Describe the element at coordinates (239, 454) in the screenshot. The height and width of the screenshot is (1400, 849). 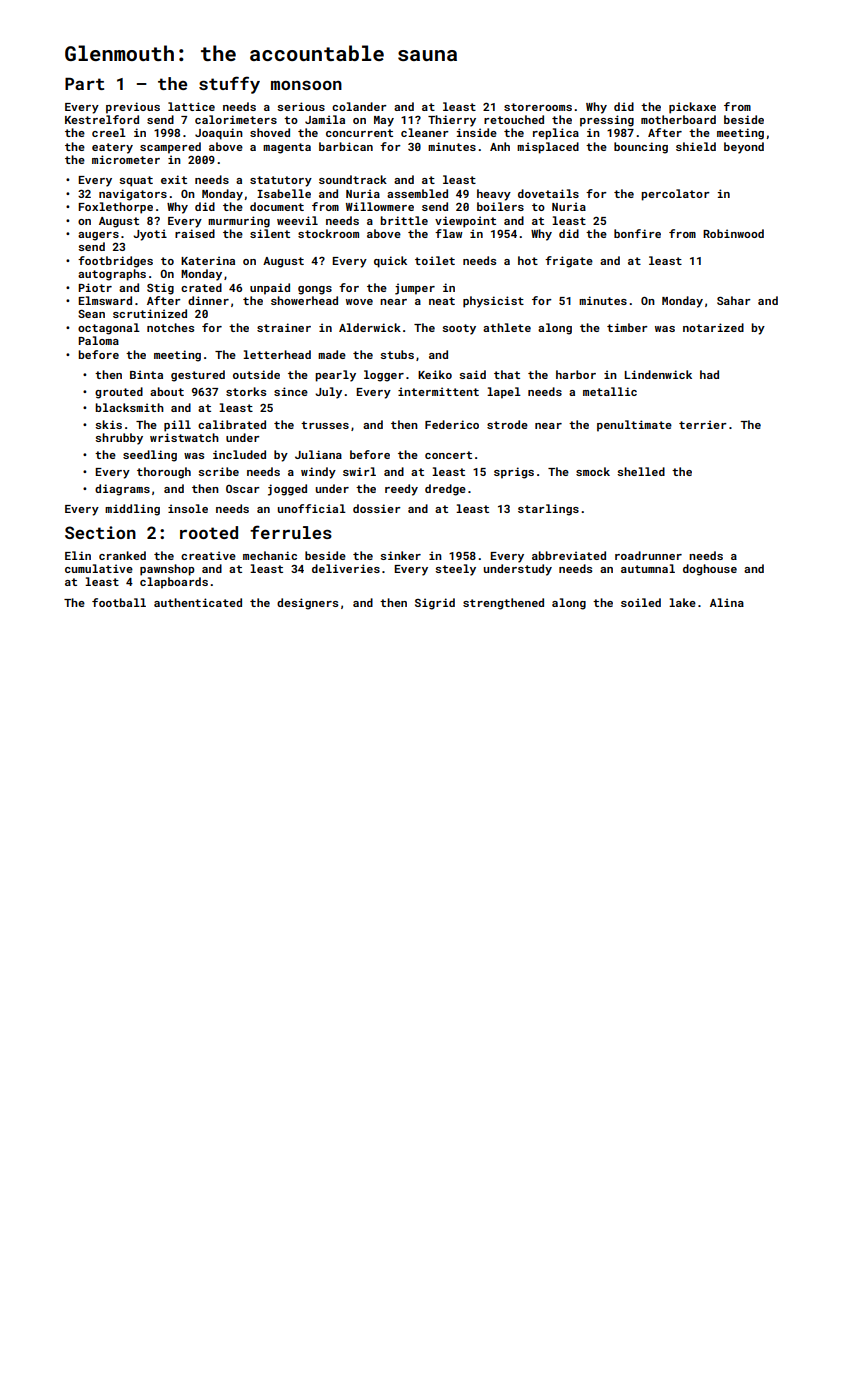
I see `included` at that location.
